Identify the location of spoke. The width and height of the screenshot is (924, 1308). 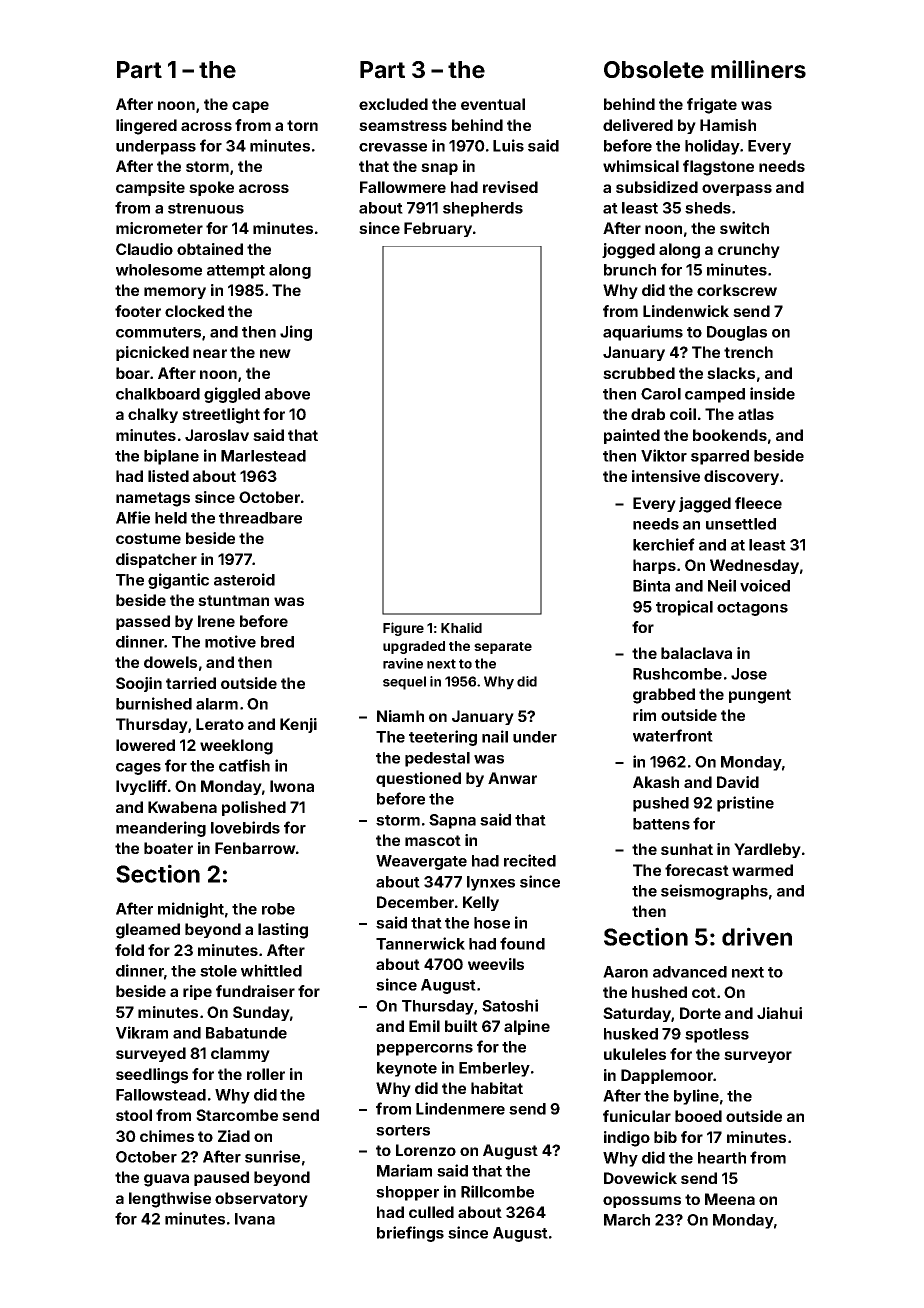
(211, 188).
